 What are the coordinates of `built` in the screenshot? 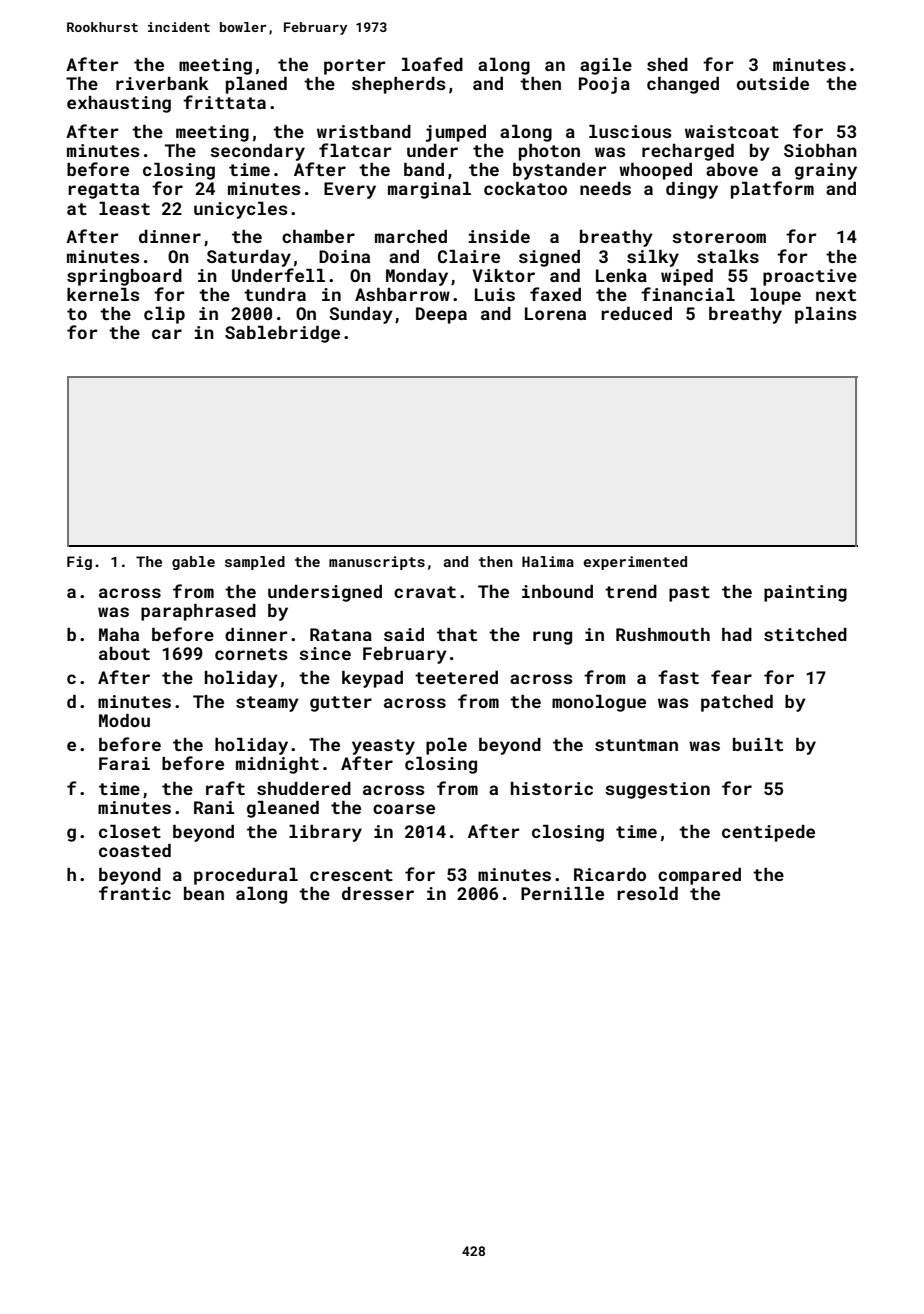 It's located at (758, 744).
